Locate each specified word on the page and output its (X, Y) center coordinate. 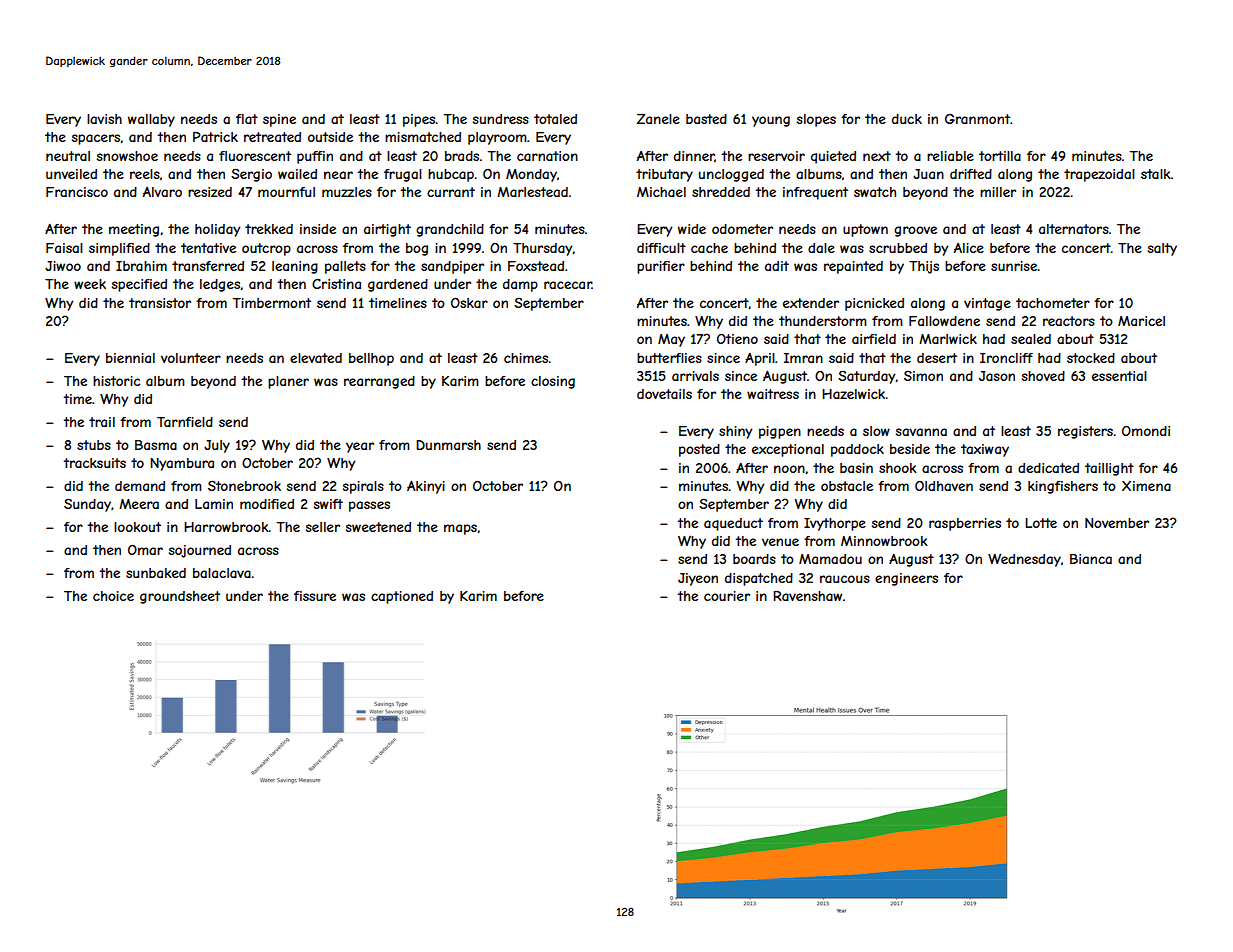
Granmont (977, 119)
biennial (130, 358)
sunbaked (156, 573)
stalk (1156, 174)
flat (247, 119)
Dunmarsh (448, 445)
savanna (921, 432)
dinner (694, 156)
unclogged (731, 175)
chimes (526, 358)
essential (1119, 376)
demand (140, 486)
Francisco (77, 192)
